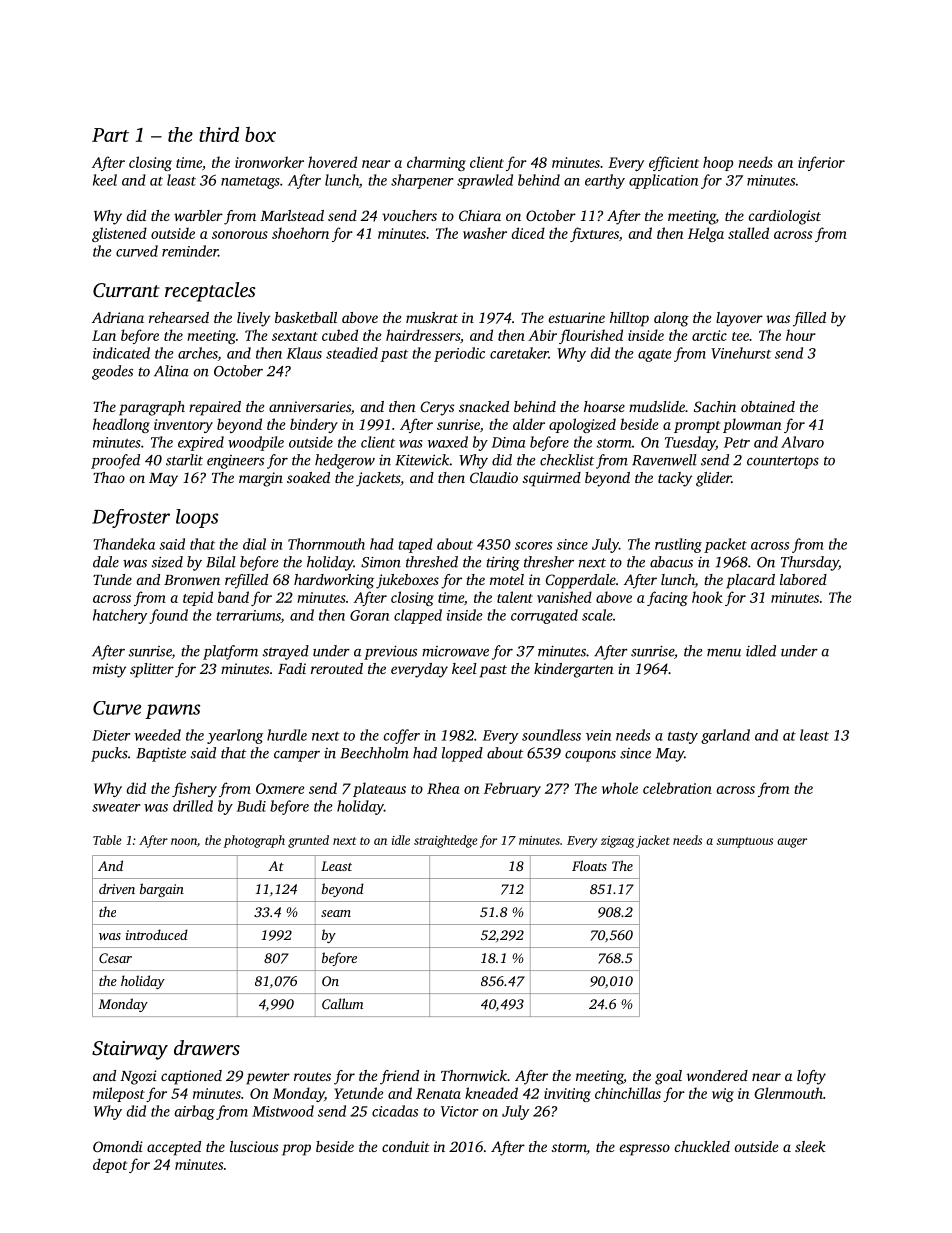 The image size is (952, 1233). What do you see at coordinates (677, 788) in the screenshot?
I see `celebration` at bounding box center [677, 788].
